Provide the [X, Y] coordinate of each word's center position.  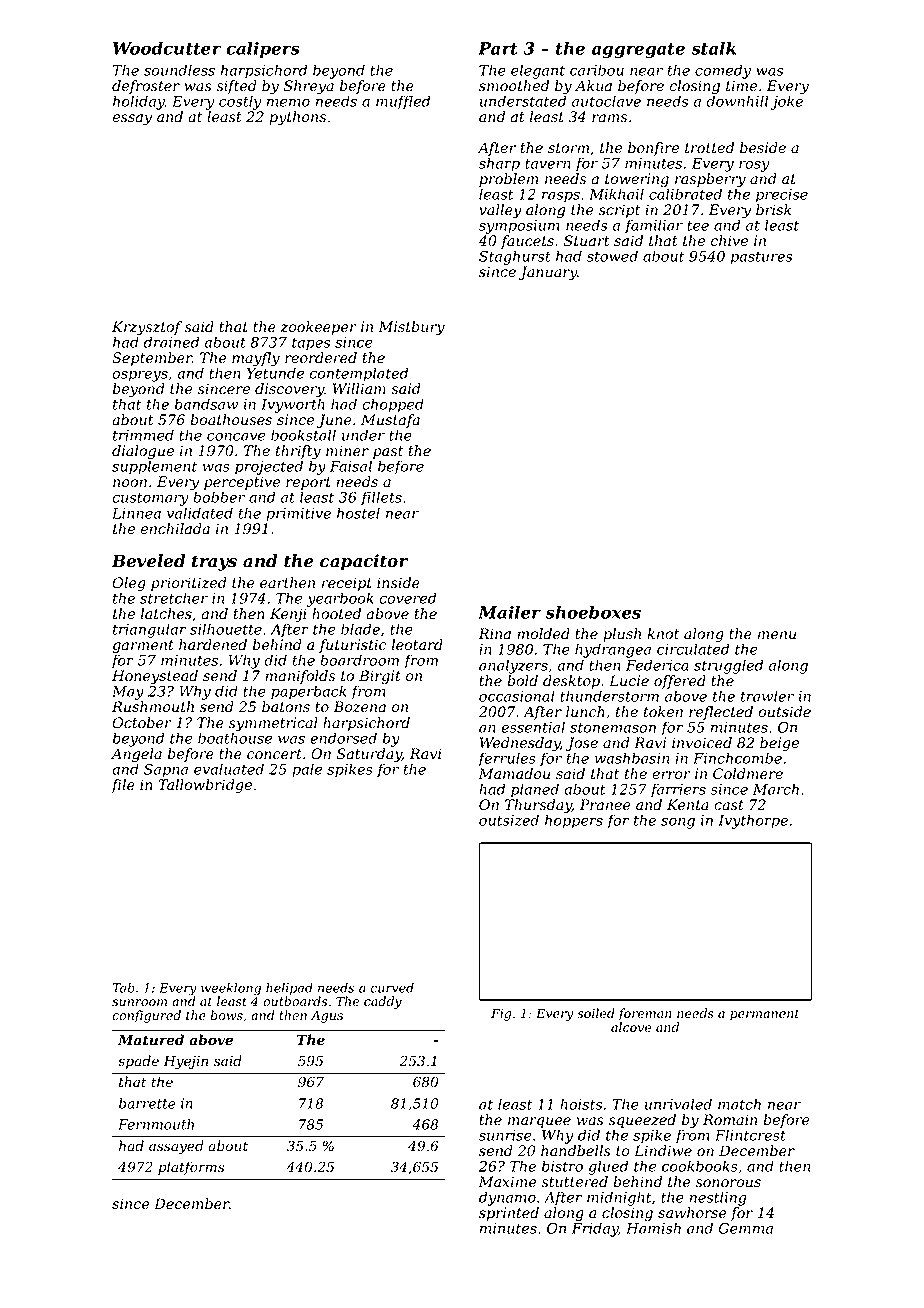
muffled [403, 102]
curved [392, 988]
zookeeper [318, 328]
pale [307, 770]
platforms [191, 1168]
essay [132, 120]
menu [777, 635]
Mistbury [411, 328]
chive [729, 241]
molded [543, 634]
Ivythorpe [753, 821]
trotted [709, 148]
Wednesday [520, 744]
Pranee [605, 805]
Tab [124, 988]
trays [214, 563]
